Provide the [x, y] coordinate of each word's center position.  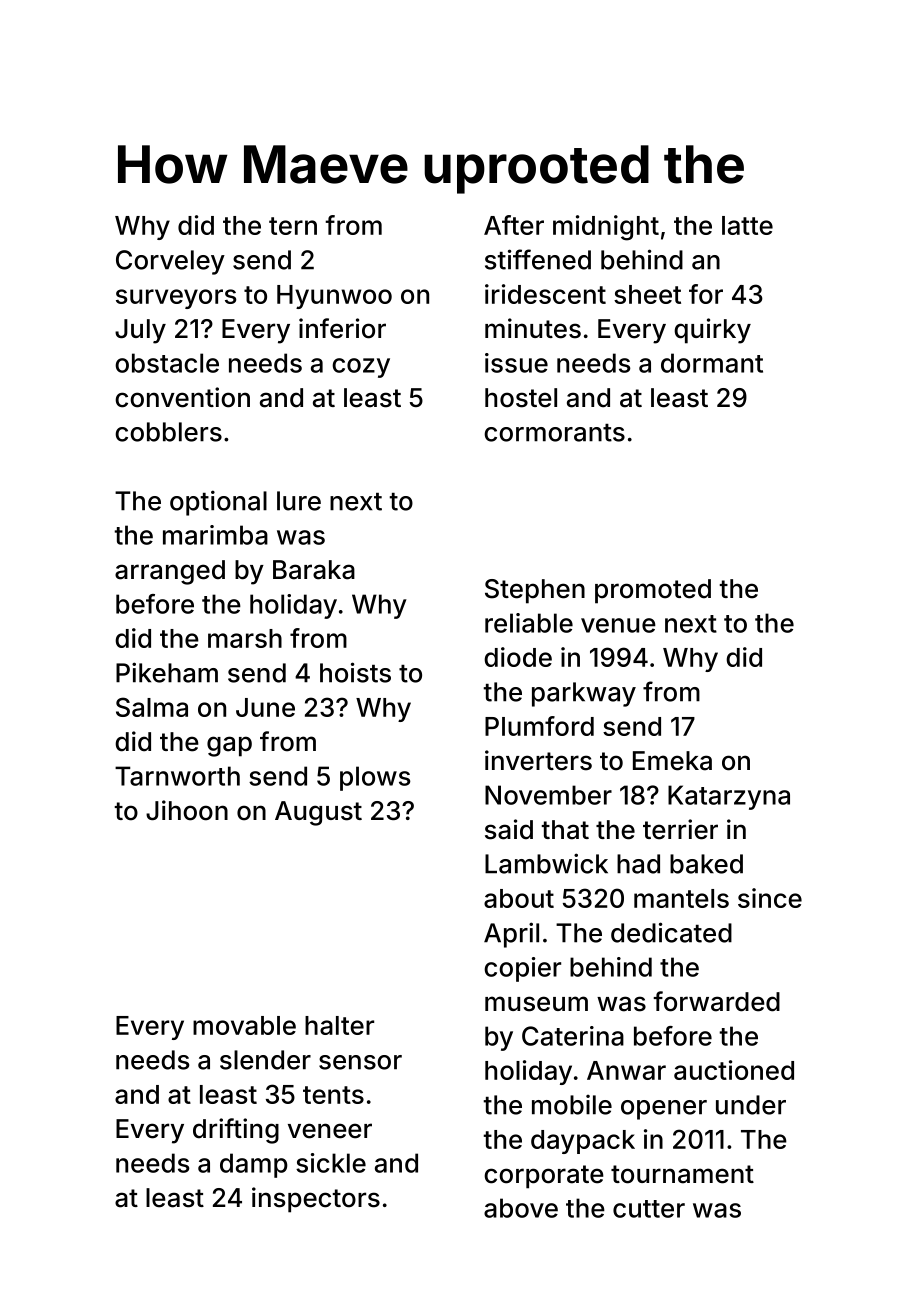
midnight [606, 228]
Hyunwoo [334, 297]
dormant [712, 363]
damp [254, 1165]
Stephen [535, 591]
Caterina [573, 1036]
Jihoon [187, 810]
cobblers [168, 432]
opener [664, 1110]
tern [293, 226]
